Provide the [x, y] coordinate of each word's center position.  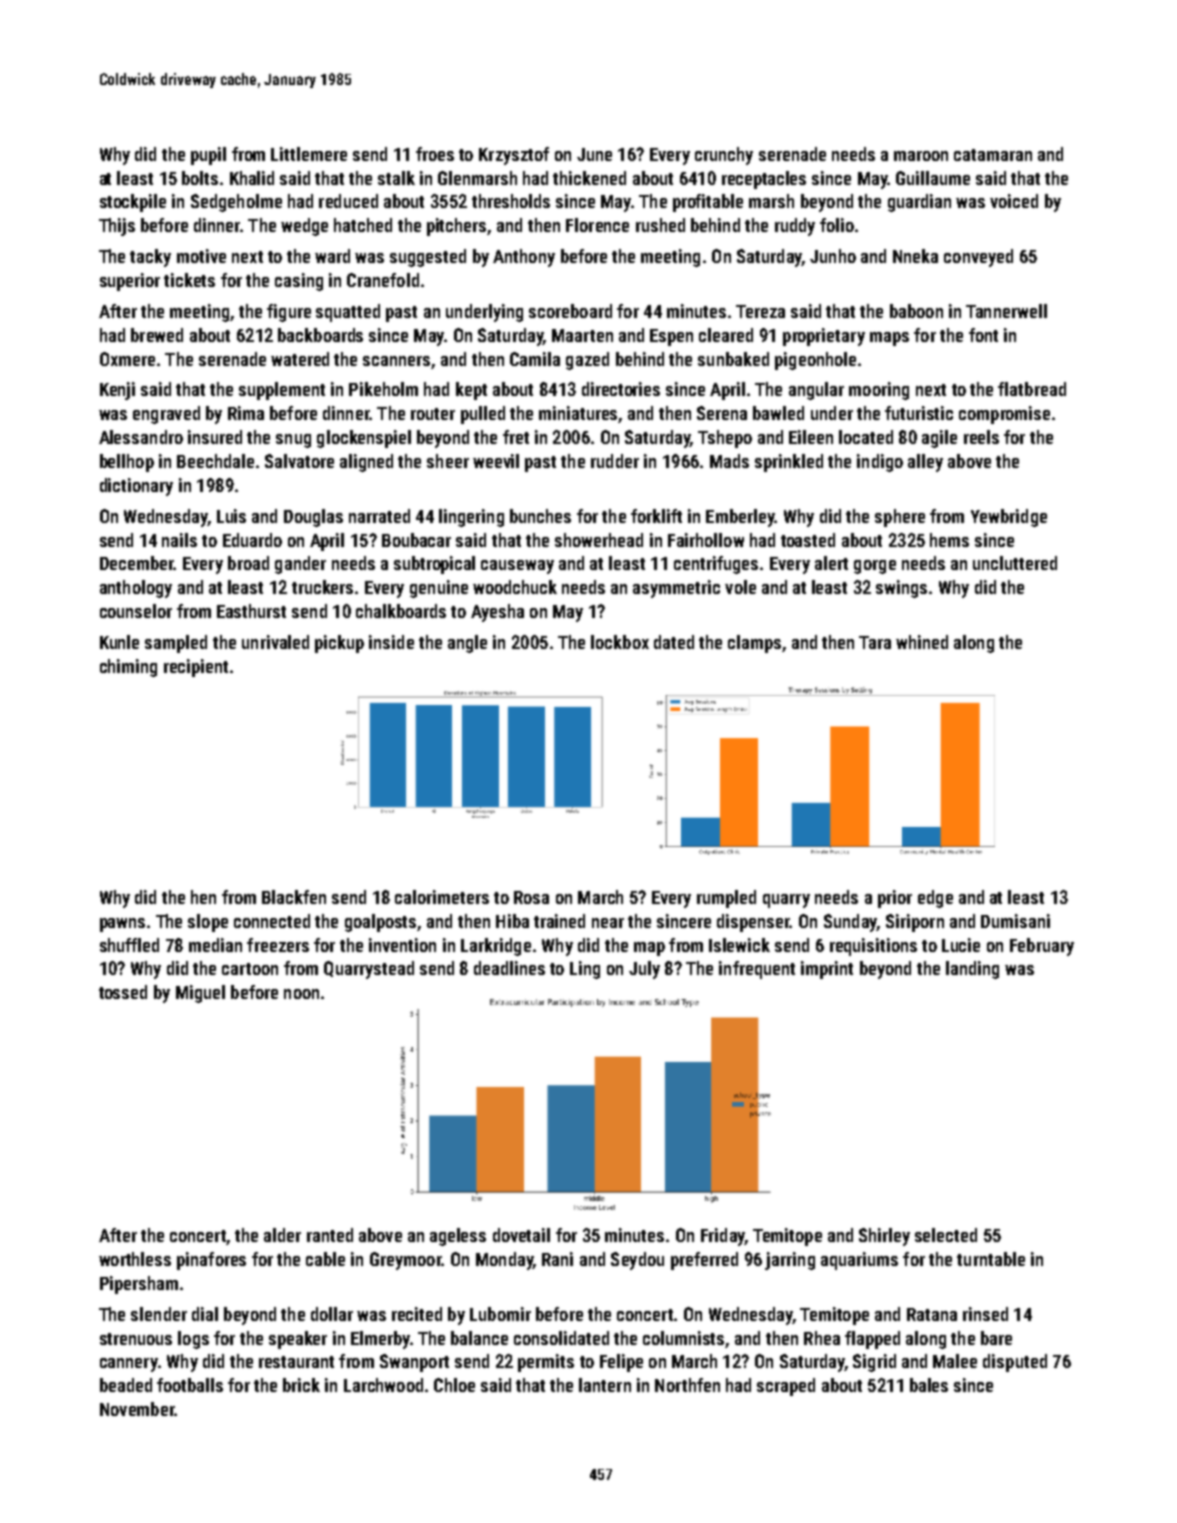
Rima [246, 413]
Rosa [531, 897]
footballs [190, 1385]
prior [895, 899]
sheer [448, 461]
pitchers [456, 227]
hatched [363, 225]
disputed [1015, 1363]
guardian [919, 203]
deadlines [509, 968]
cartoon [250, 969]
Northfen [687, 1385]
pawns [122, 925]
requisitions [873, 947]
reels [981, 437]
